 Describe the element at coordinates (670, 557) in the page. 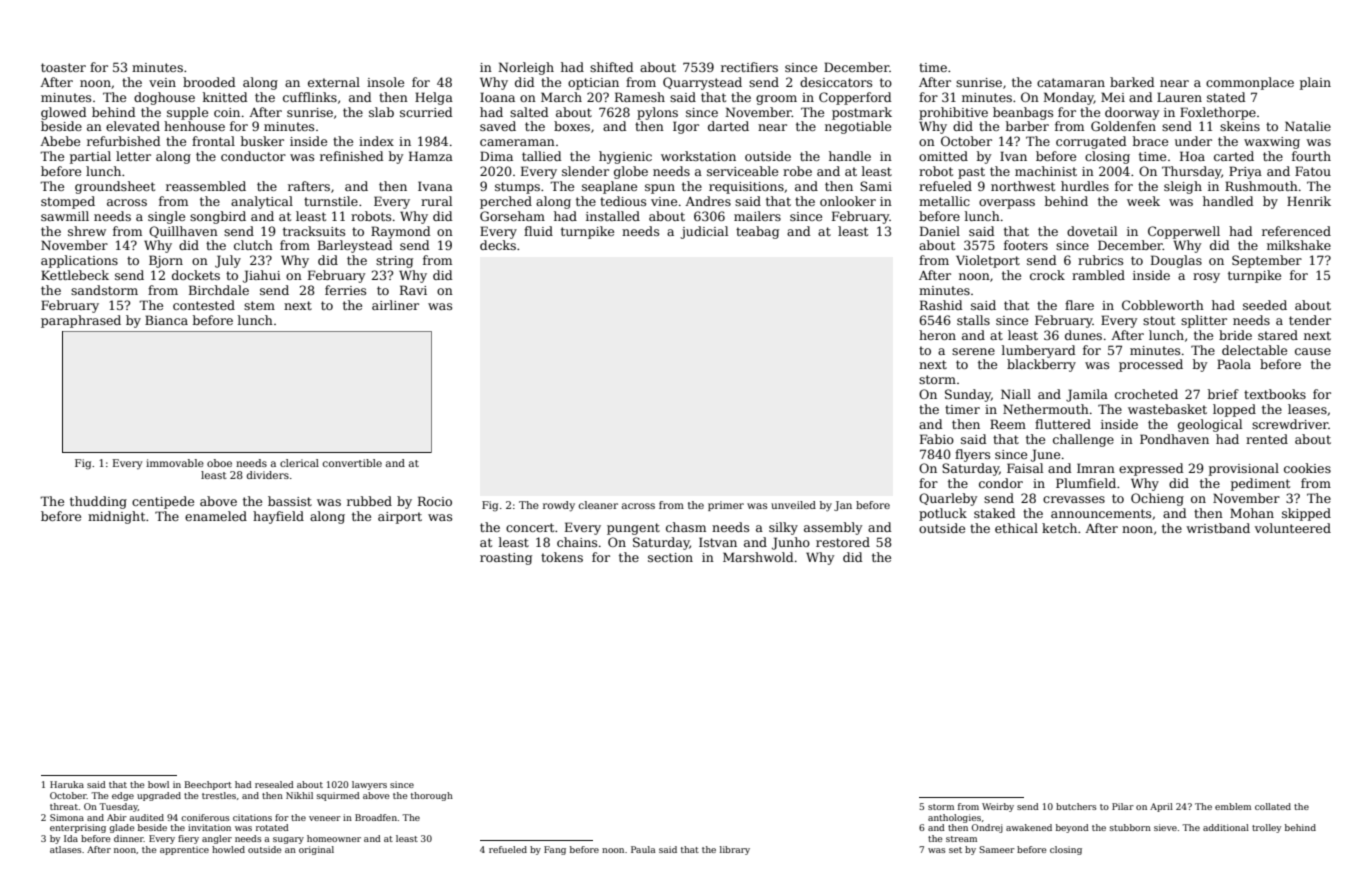

I see `section` at that location.
